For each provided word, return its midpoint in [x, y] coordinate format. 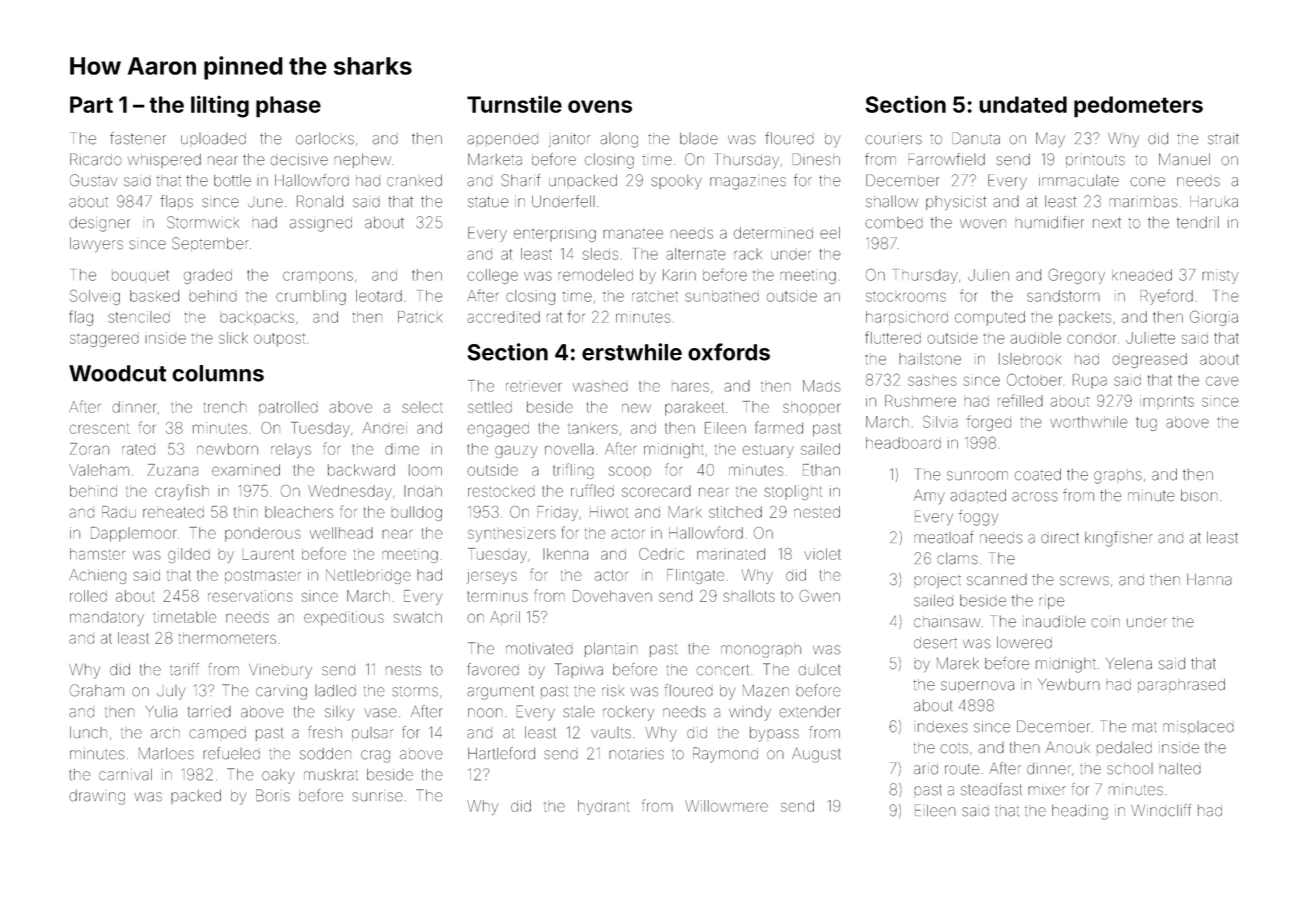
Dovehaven [612, 596]
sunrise [377, 795]
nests [403, 671]
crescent [99, 429]
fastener [138, 138]
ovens [600, 106]
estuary [768, 451]
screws [1084, 581]
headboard [903, 443]
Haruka [1214, 202]
